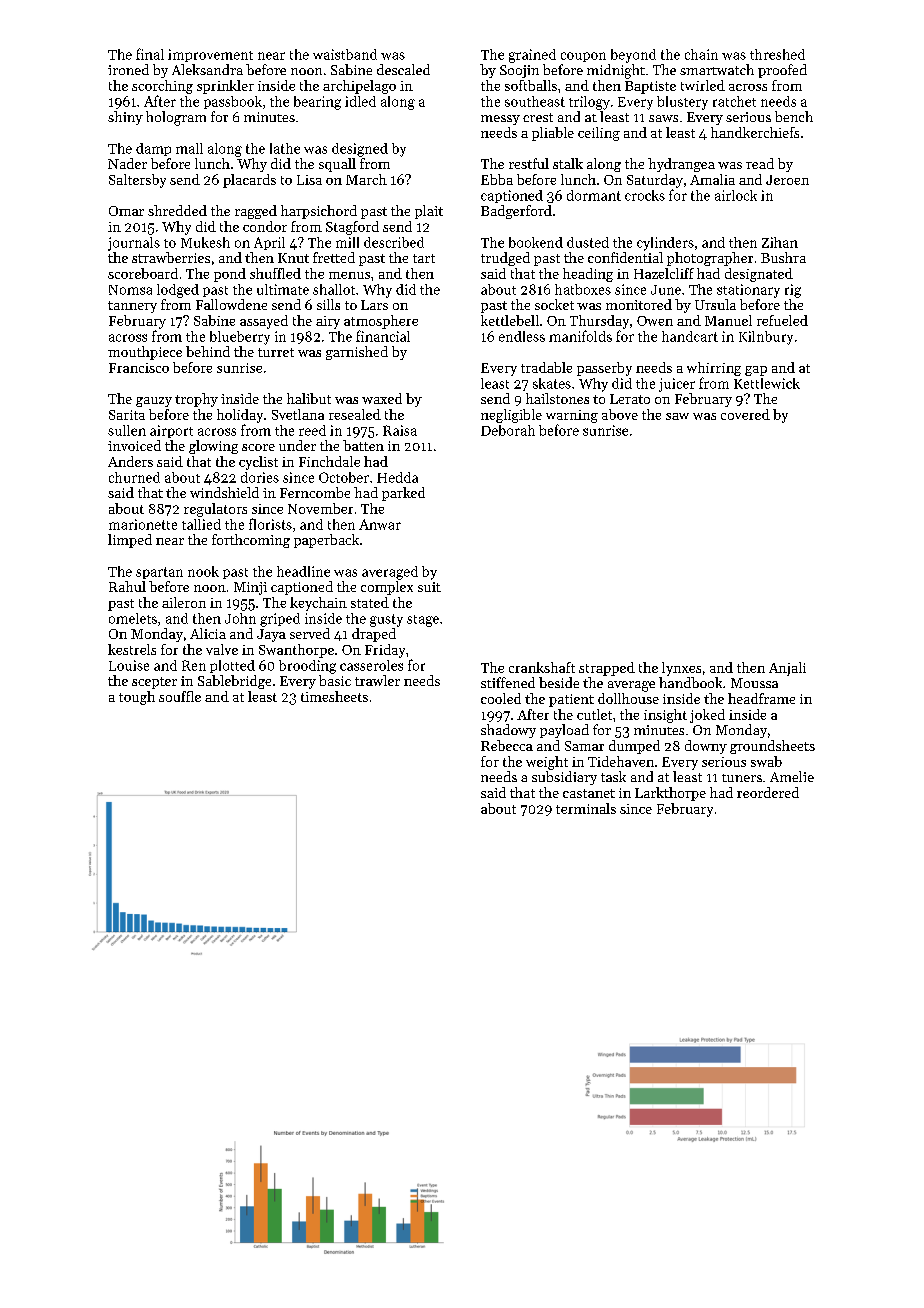  Describe the element at coordinates (403, 69) in the image. I see `descaled` at that location.
